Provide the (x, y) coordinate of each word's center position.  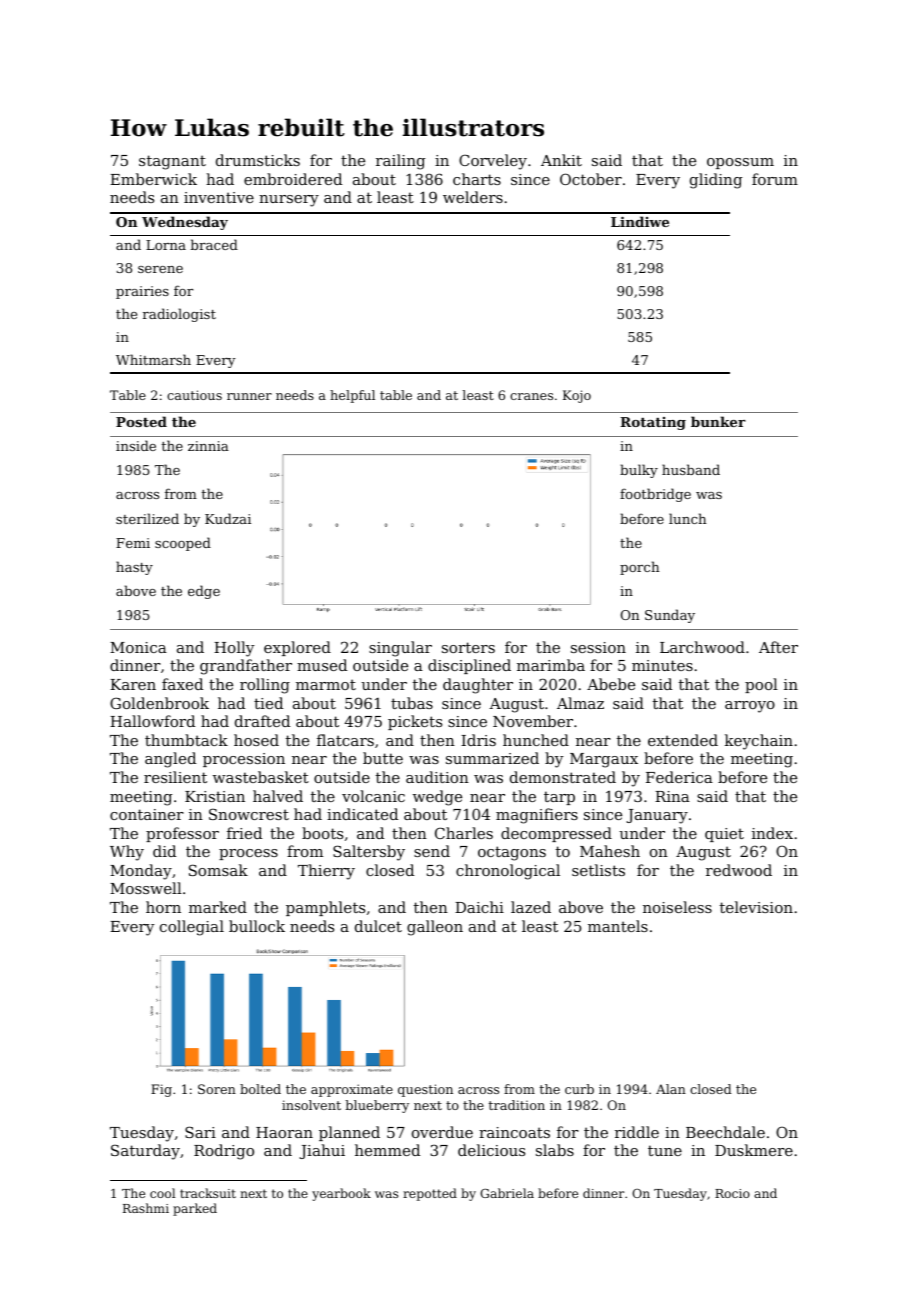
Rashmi (146, 1208)
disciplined (469, 666)
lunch (687, 518)
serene (160, 269)
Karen (133, 684)
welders (473, 197)
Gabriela (507, 1193)
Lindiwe (640, 221)
